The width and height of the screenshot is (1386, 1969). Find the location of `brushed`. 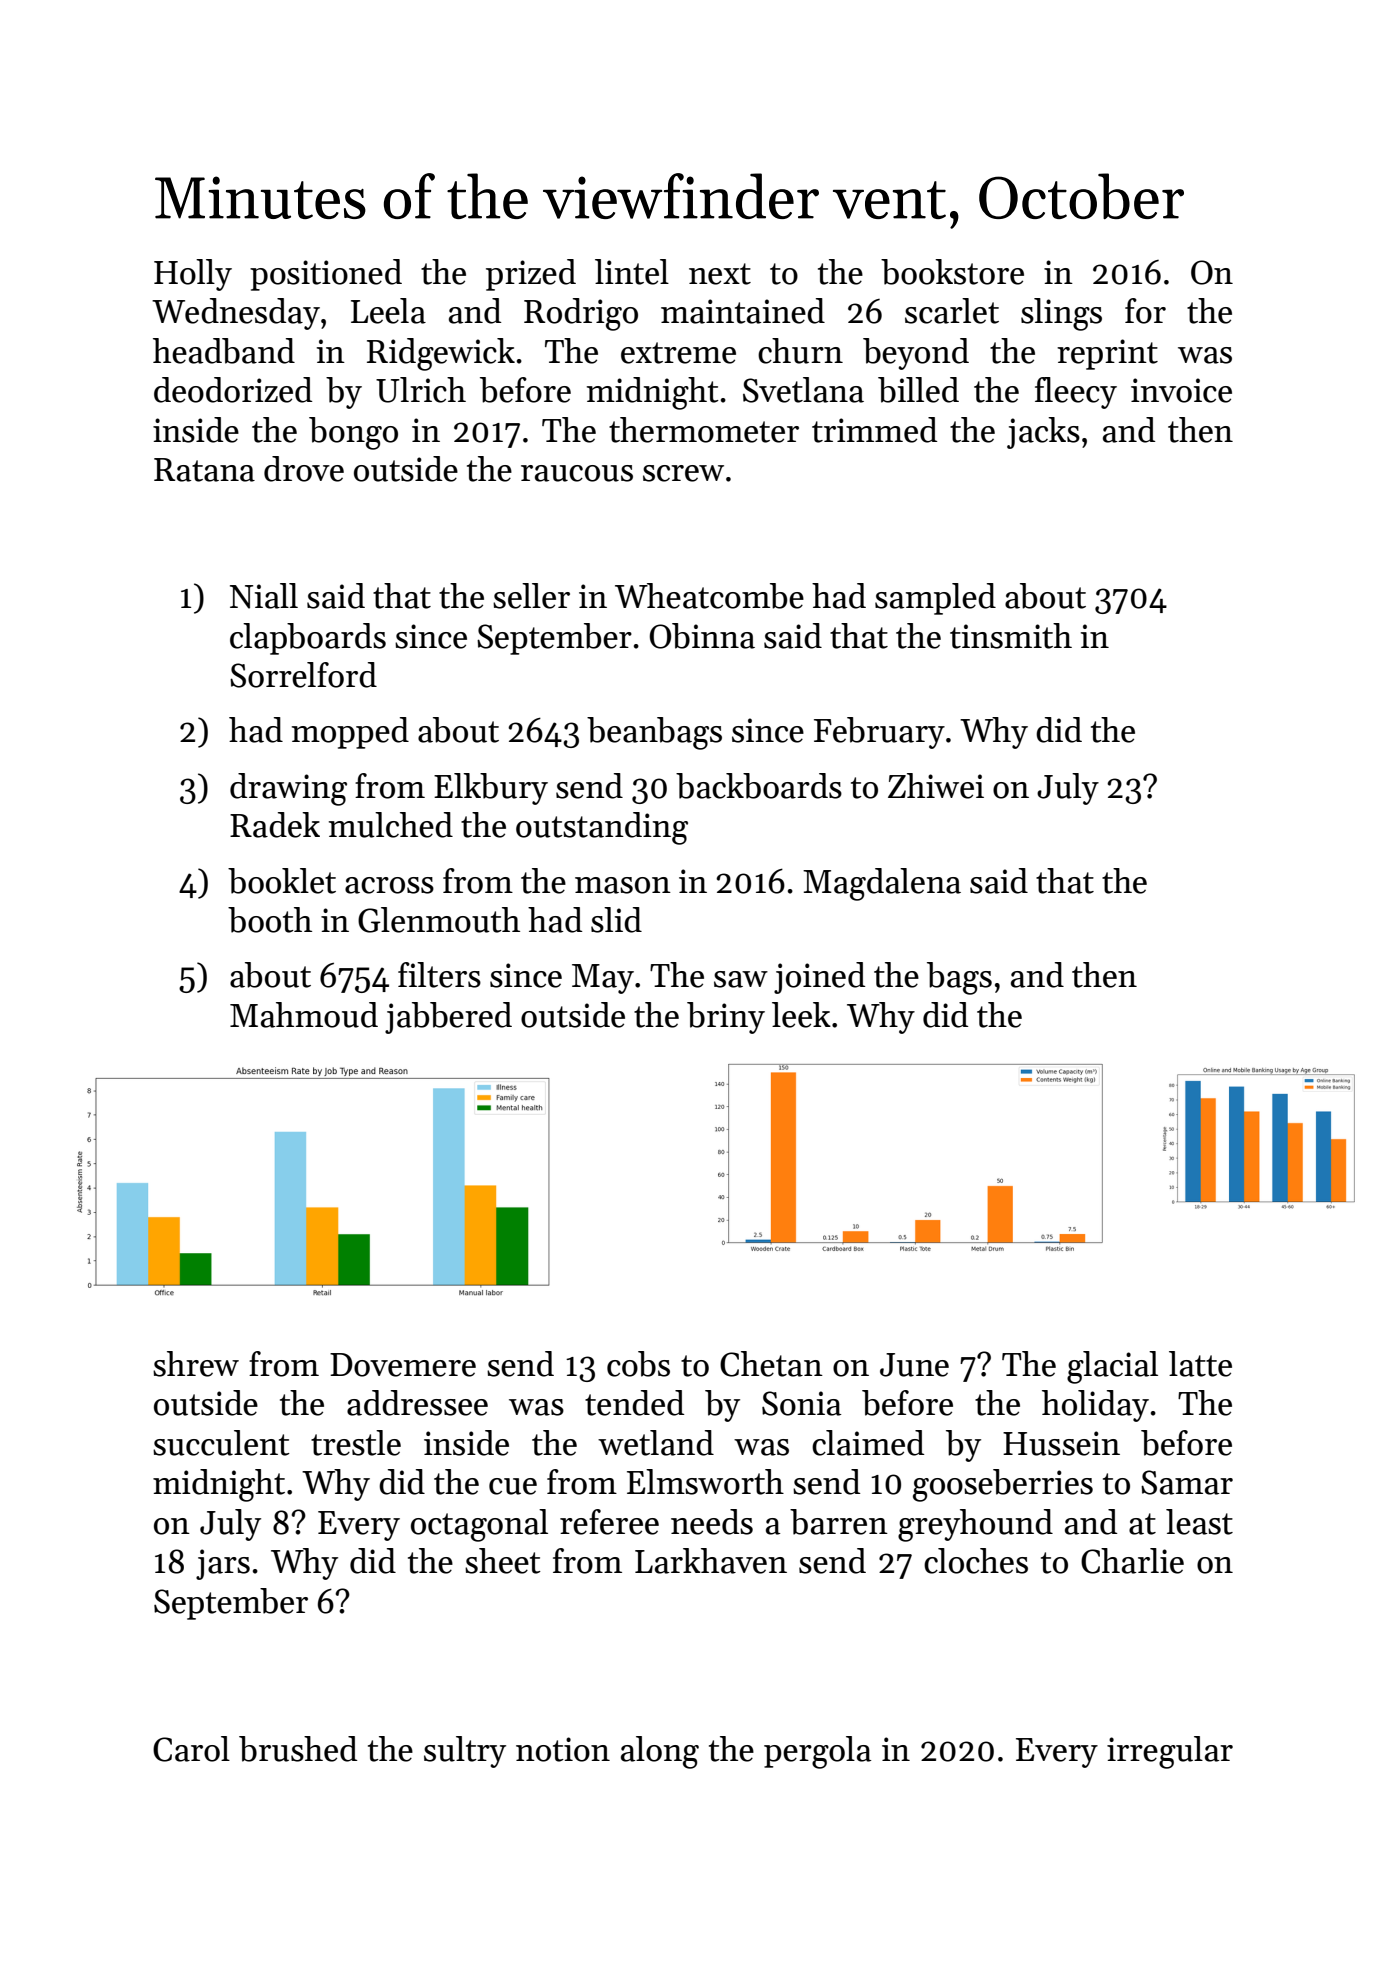

brushed is located at coordinates (298, 1749).
